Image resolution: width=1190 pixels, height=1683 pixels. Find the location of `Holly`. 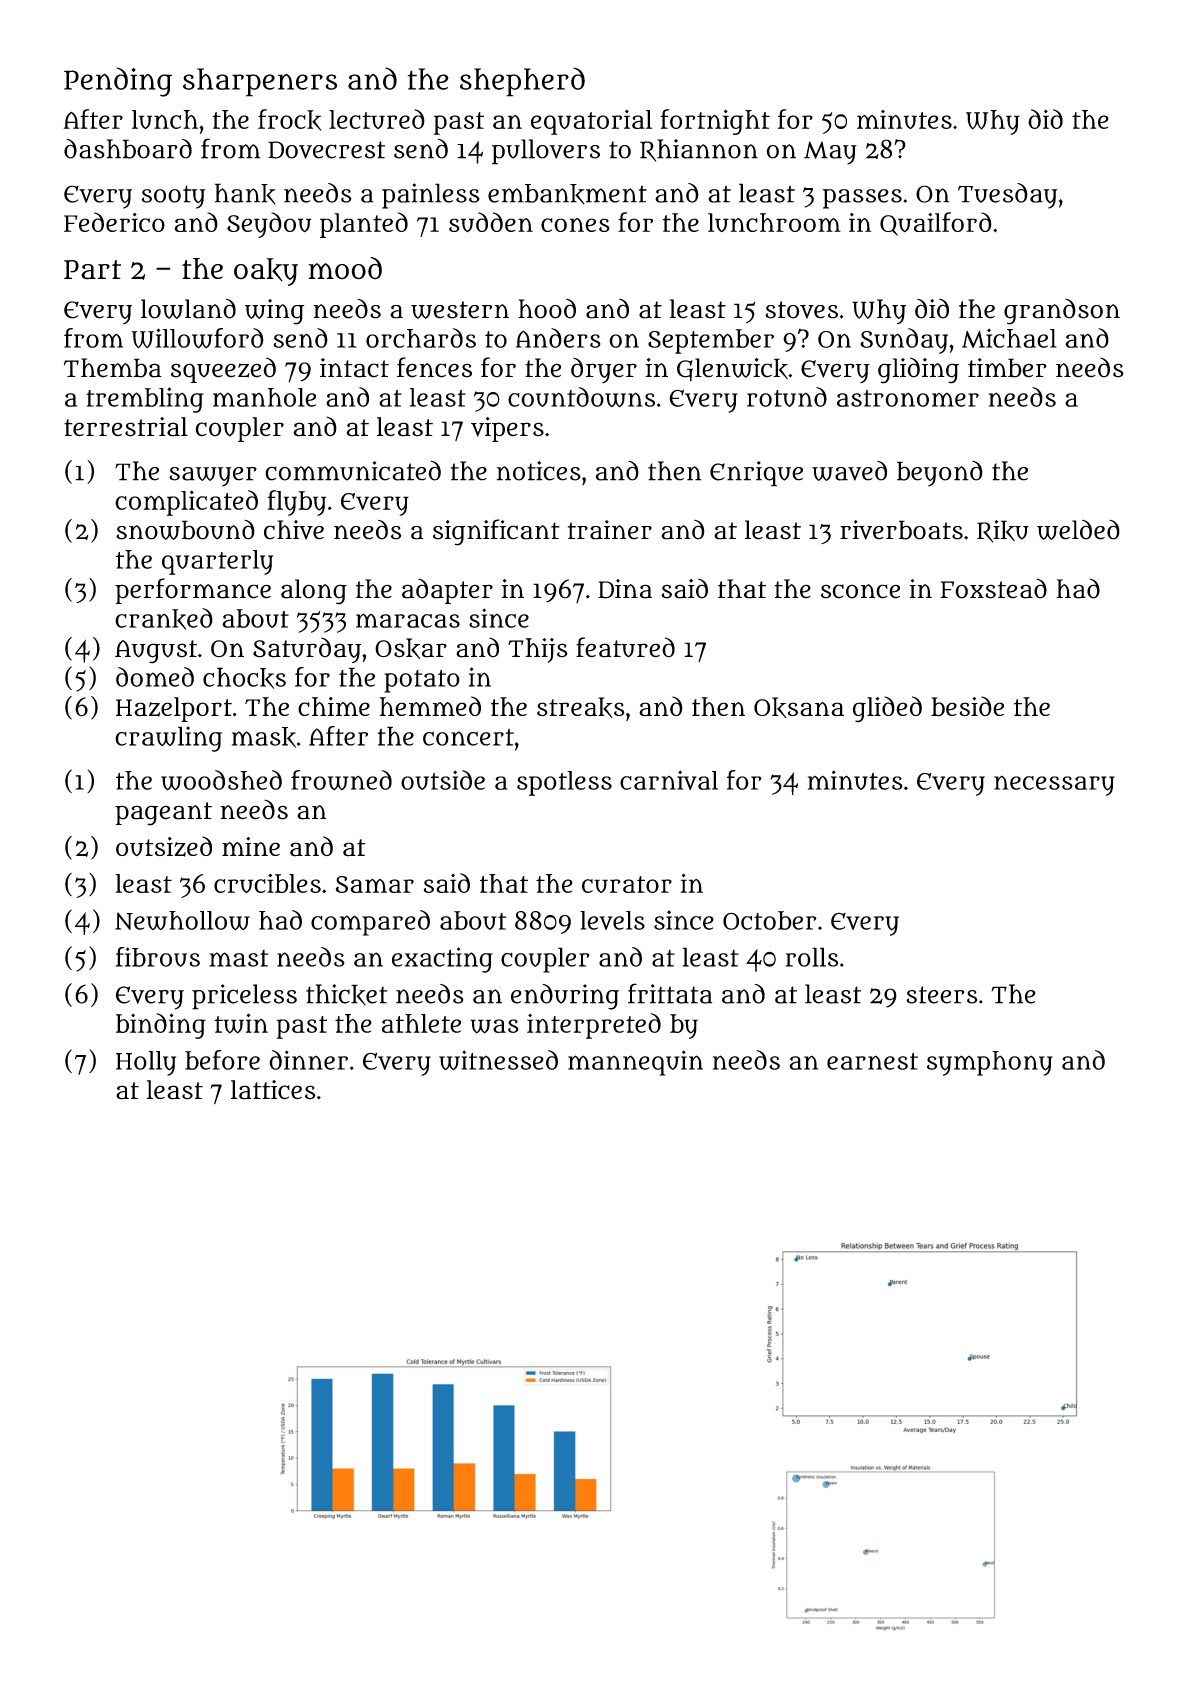

Holly is located at coordinates (146, 1063).
